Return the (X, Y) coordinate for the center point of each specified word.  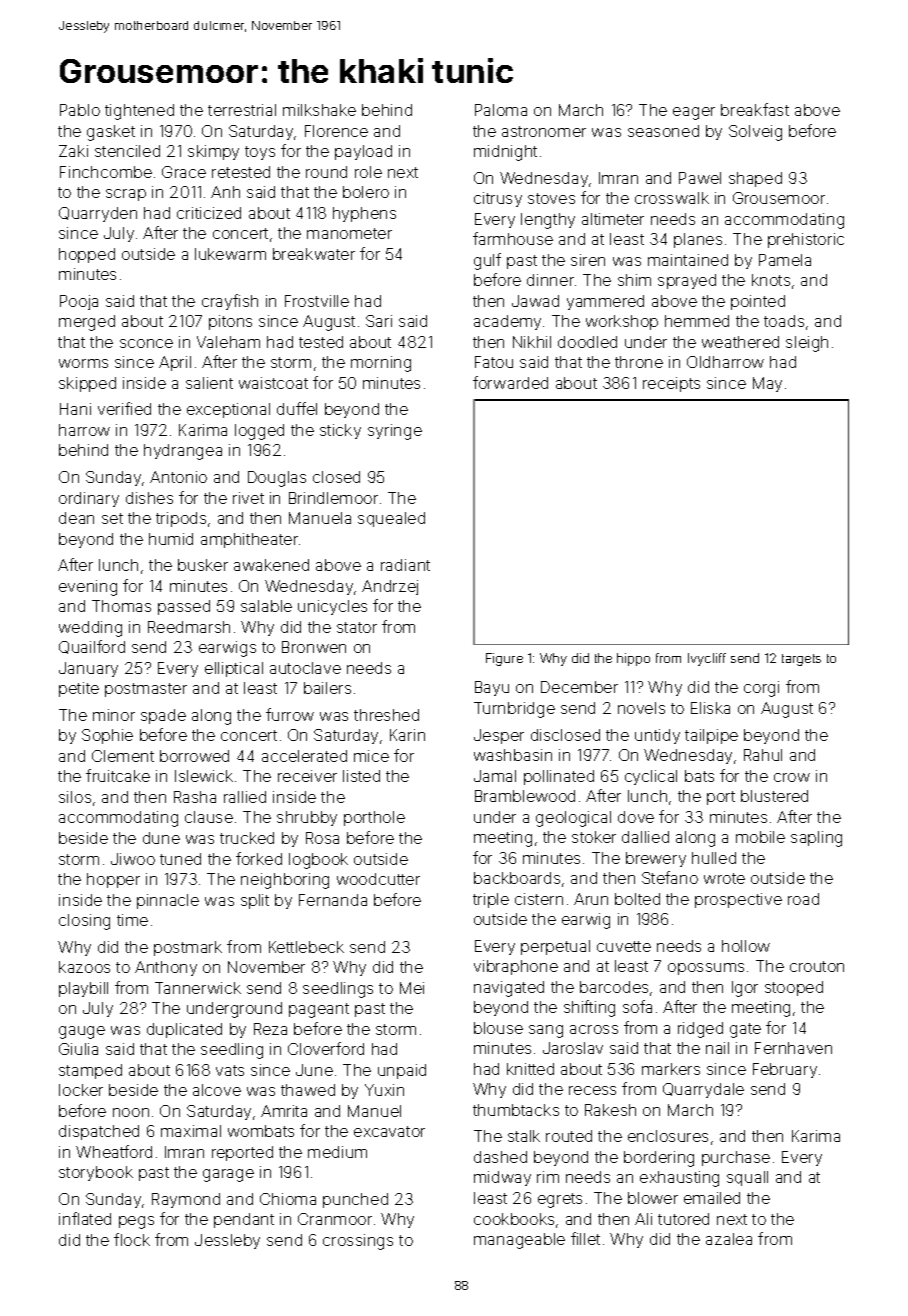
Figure (504, 659)
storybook (96, 1173)
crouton (817, 966)
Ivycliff (707, 659)
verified (124, 408)
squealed (391, 519)
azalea (729, 1239)
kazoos (84, 967)
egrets (560, 1200)
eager (694, 113)
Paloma (501, 110)
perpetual (555, 947)
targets (801, 660)
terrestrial (242, 110)
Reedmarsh (189, 627)
